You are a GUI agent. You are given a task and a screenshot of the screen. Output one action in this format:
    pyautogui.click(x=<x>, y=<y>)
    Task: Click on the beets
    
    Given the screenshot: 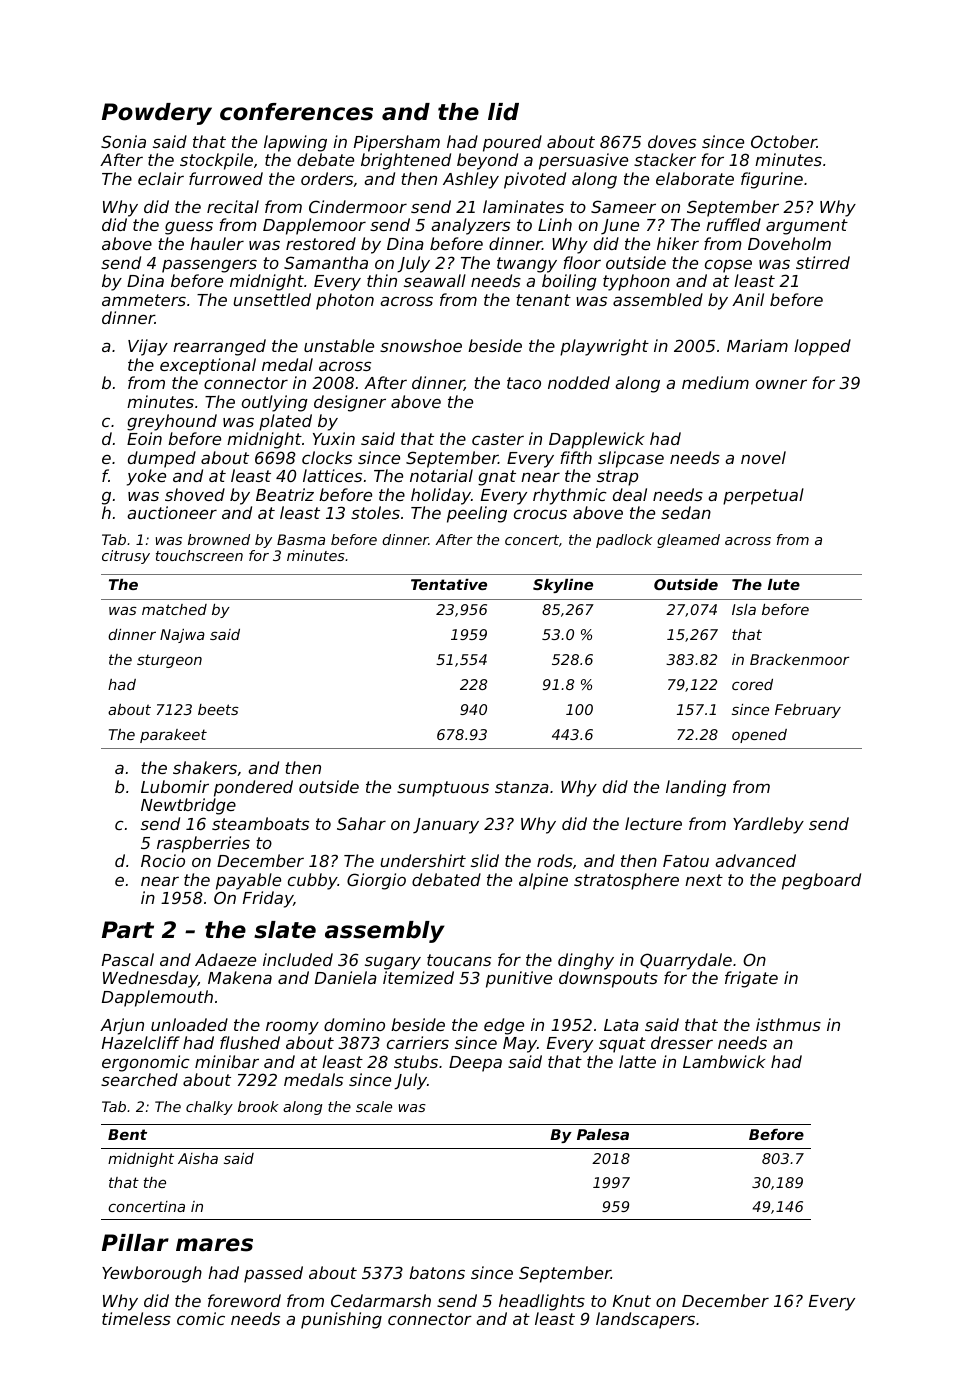 What is the action you would take?
    pyautogui.click(x=218, y=709)
